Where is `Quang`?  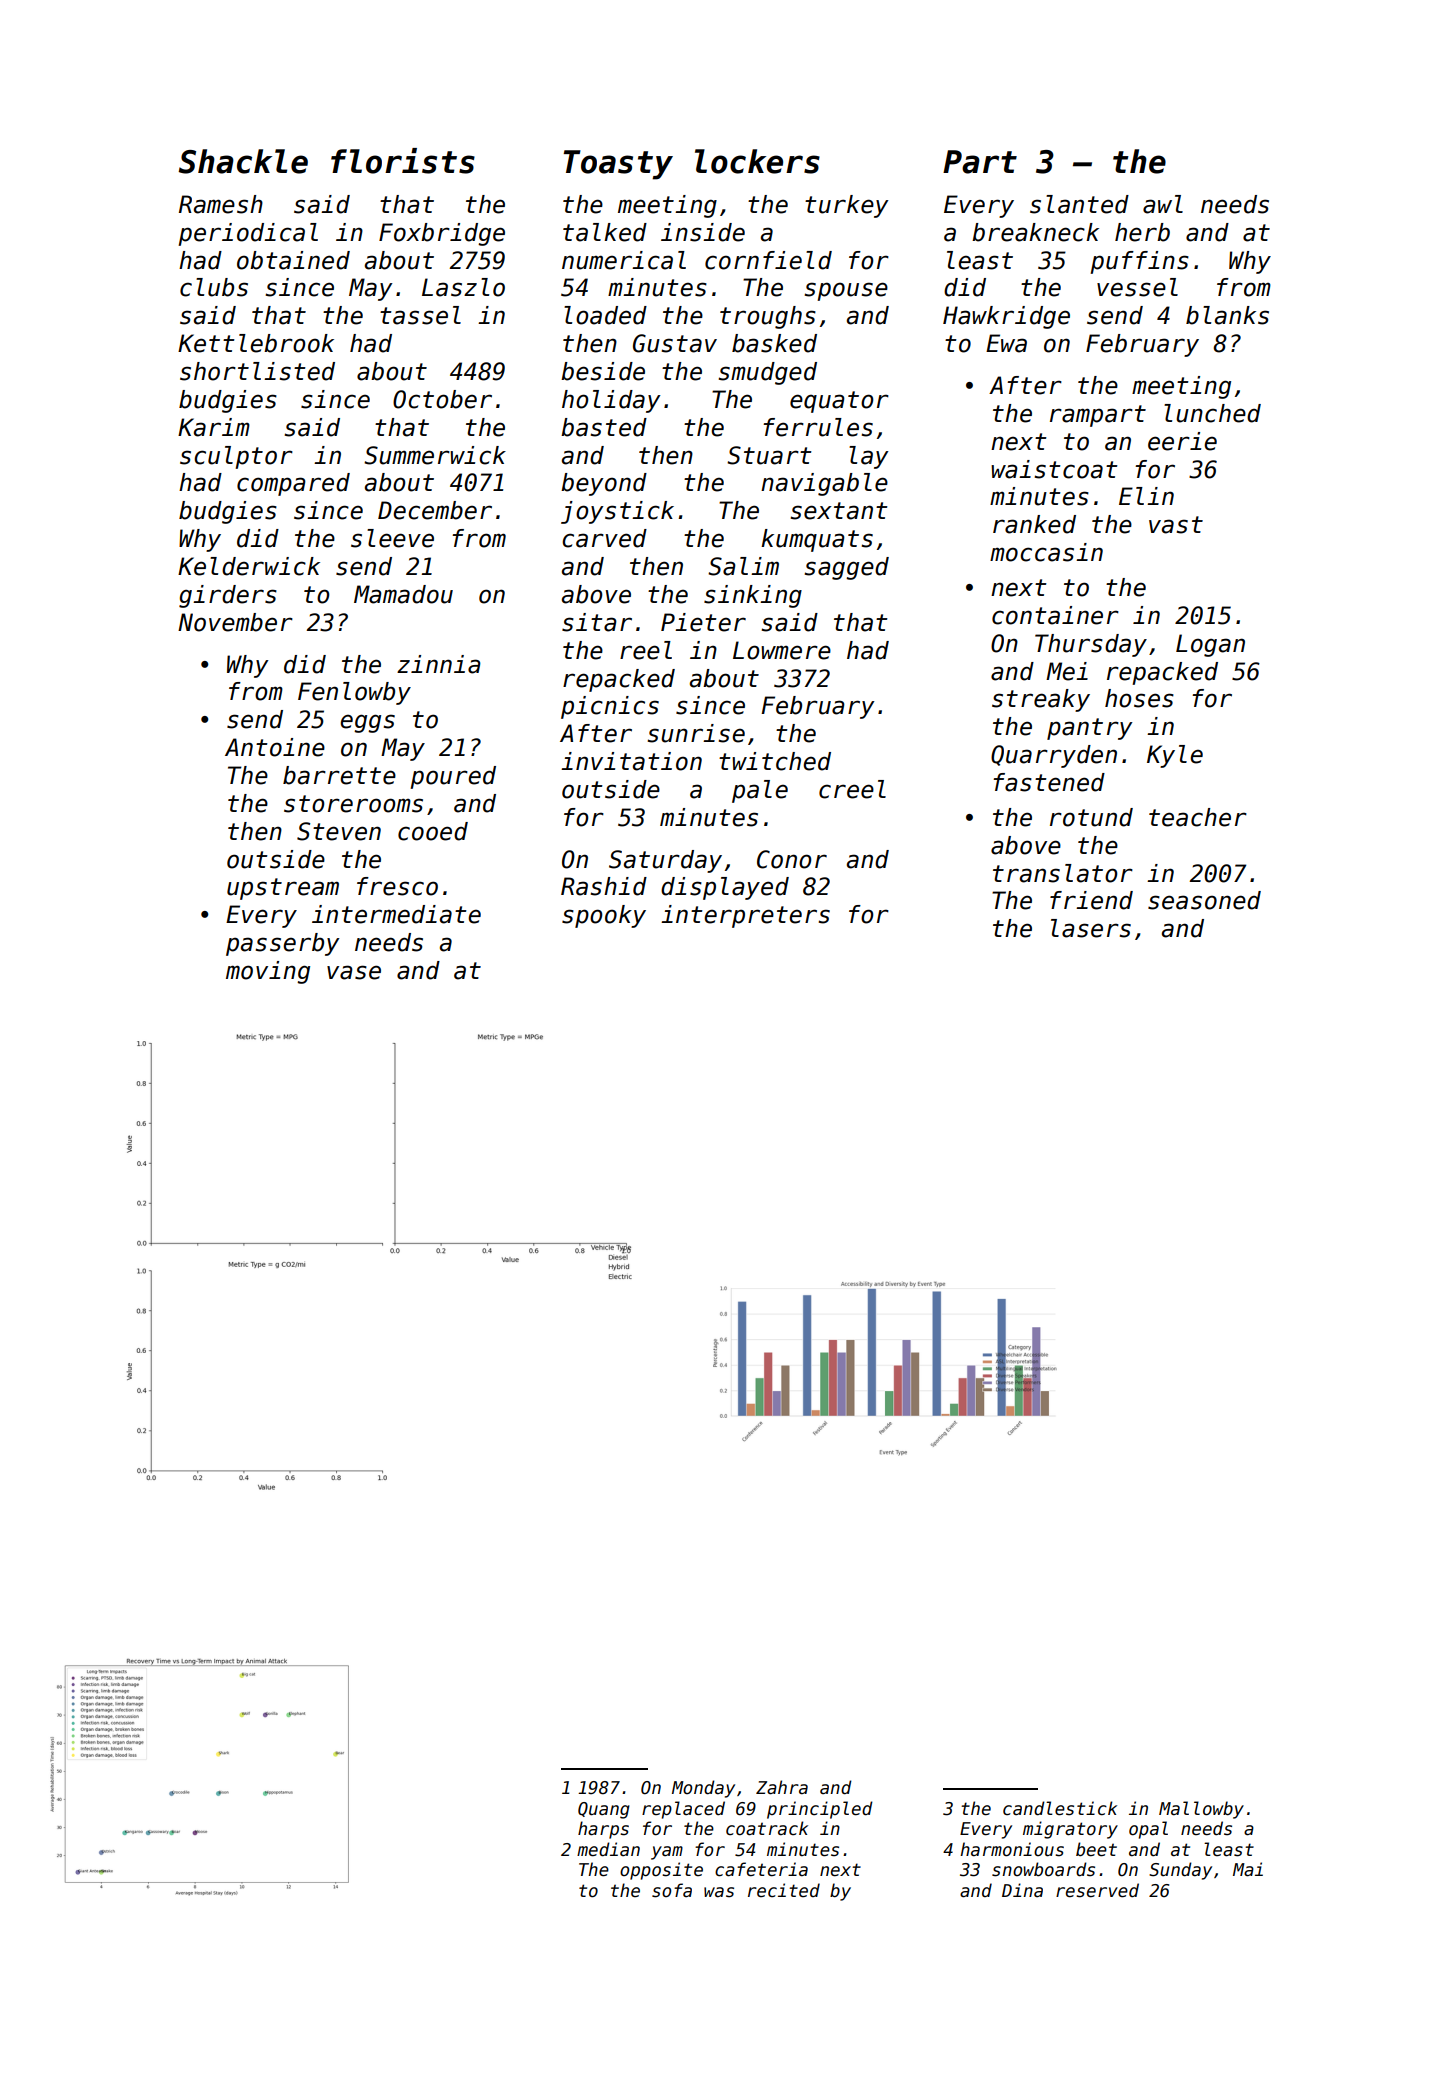 Quang is located at coordinates (604, 1810).
